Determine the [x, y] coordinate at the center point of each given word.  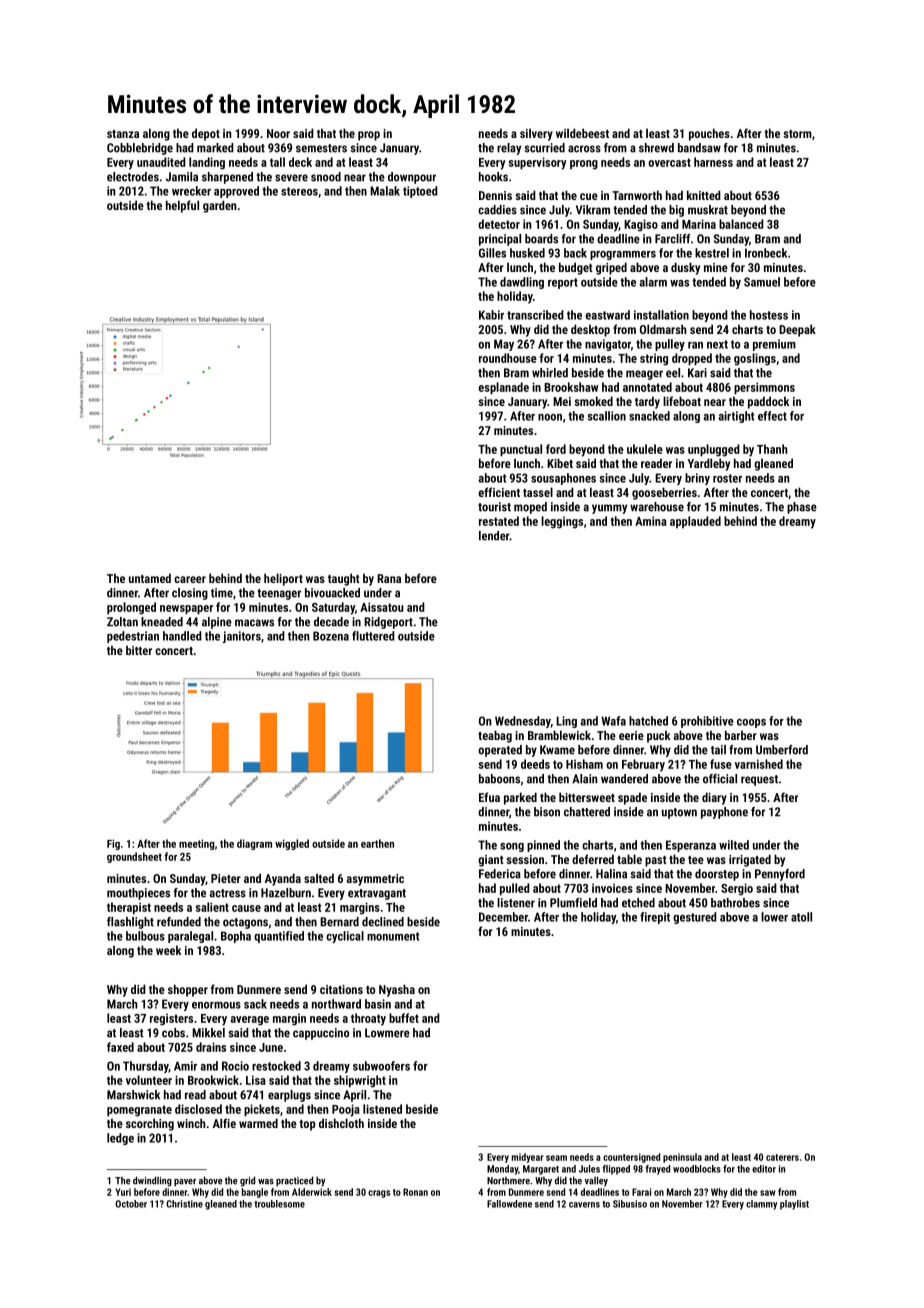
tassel [538, 492]
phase [802, 508]
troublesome [279, 1204]
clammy [761, 1205]
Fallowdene [509, 1204]
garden [220, 206]
